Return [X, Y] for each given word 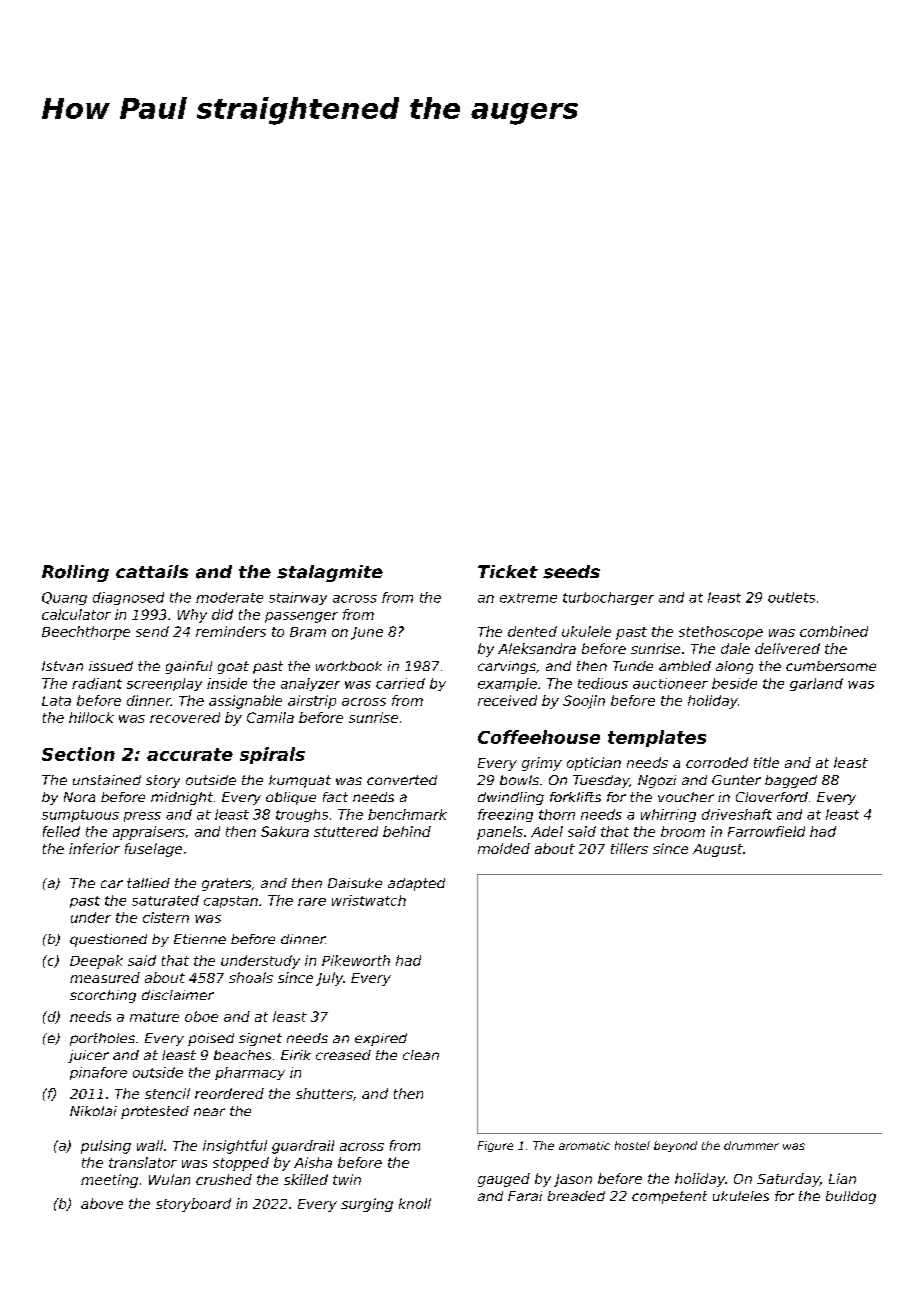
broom [683, 831]
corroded [717, 762]
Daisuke [355, 883]
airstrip [312, 702]
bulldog [851, 1197]
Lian [842, 1178]
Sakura [285, 831]
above [102, 1203]
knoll [415, 1203]
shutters [324, 1093]
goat [233, 667]
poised [211, 1039]
